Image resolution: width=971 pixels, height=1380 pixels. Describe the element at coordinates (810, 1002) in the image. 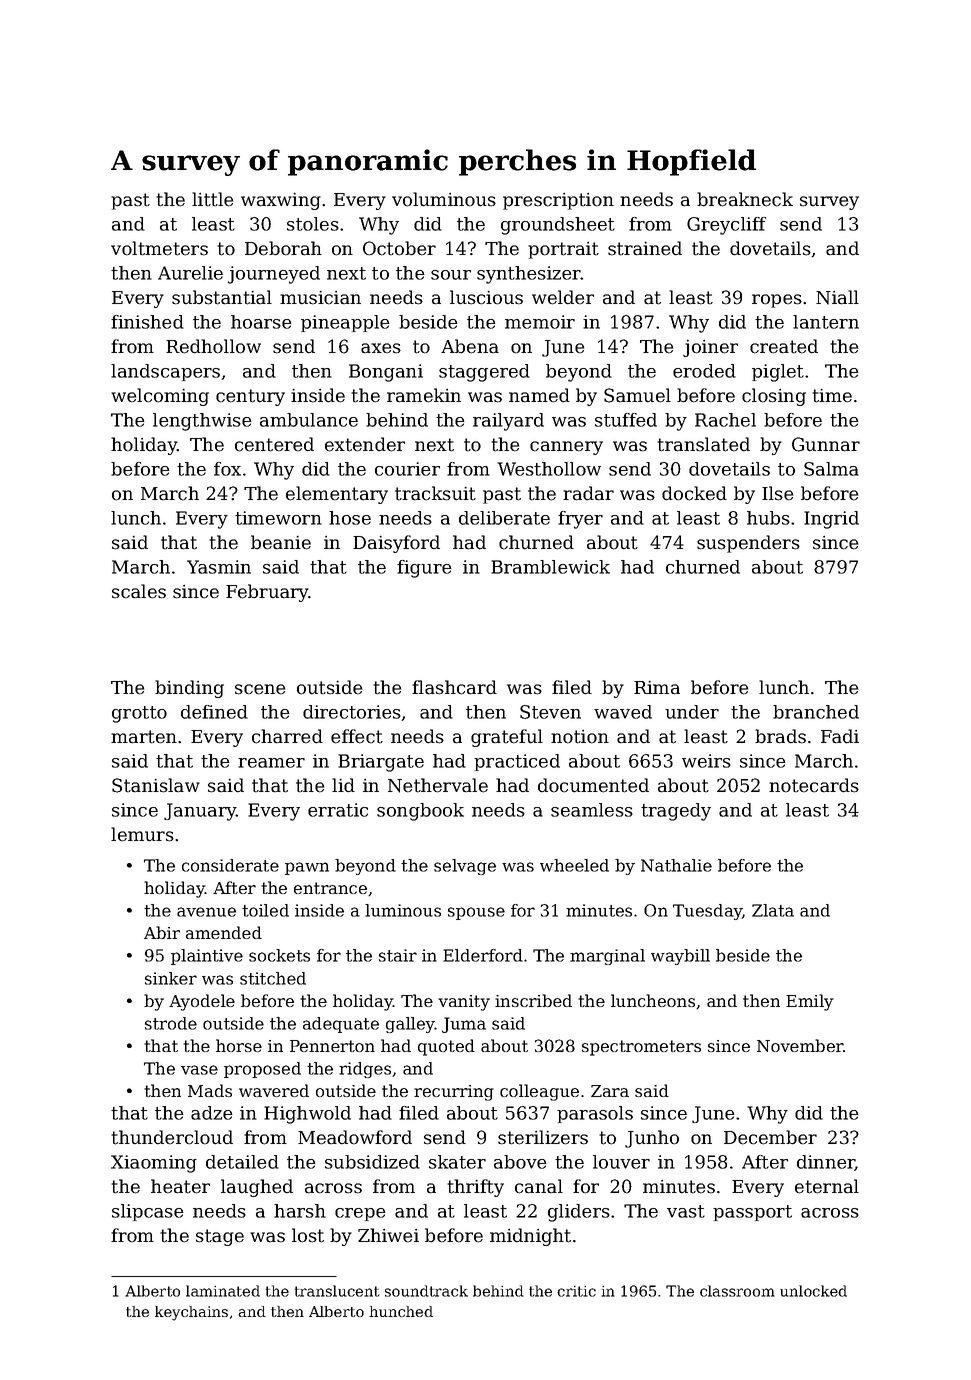

I see `Emily` at that location.
